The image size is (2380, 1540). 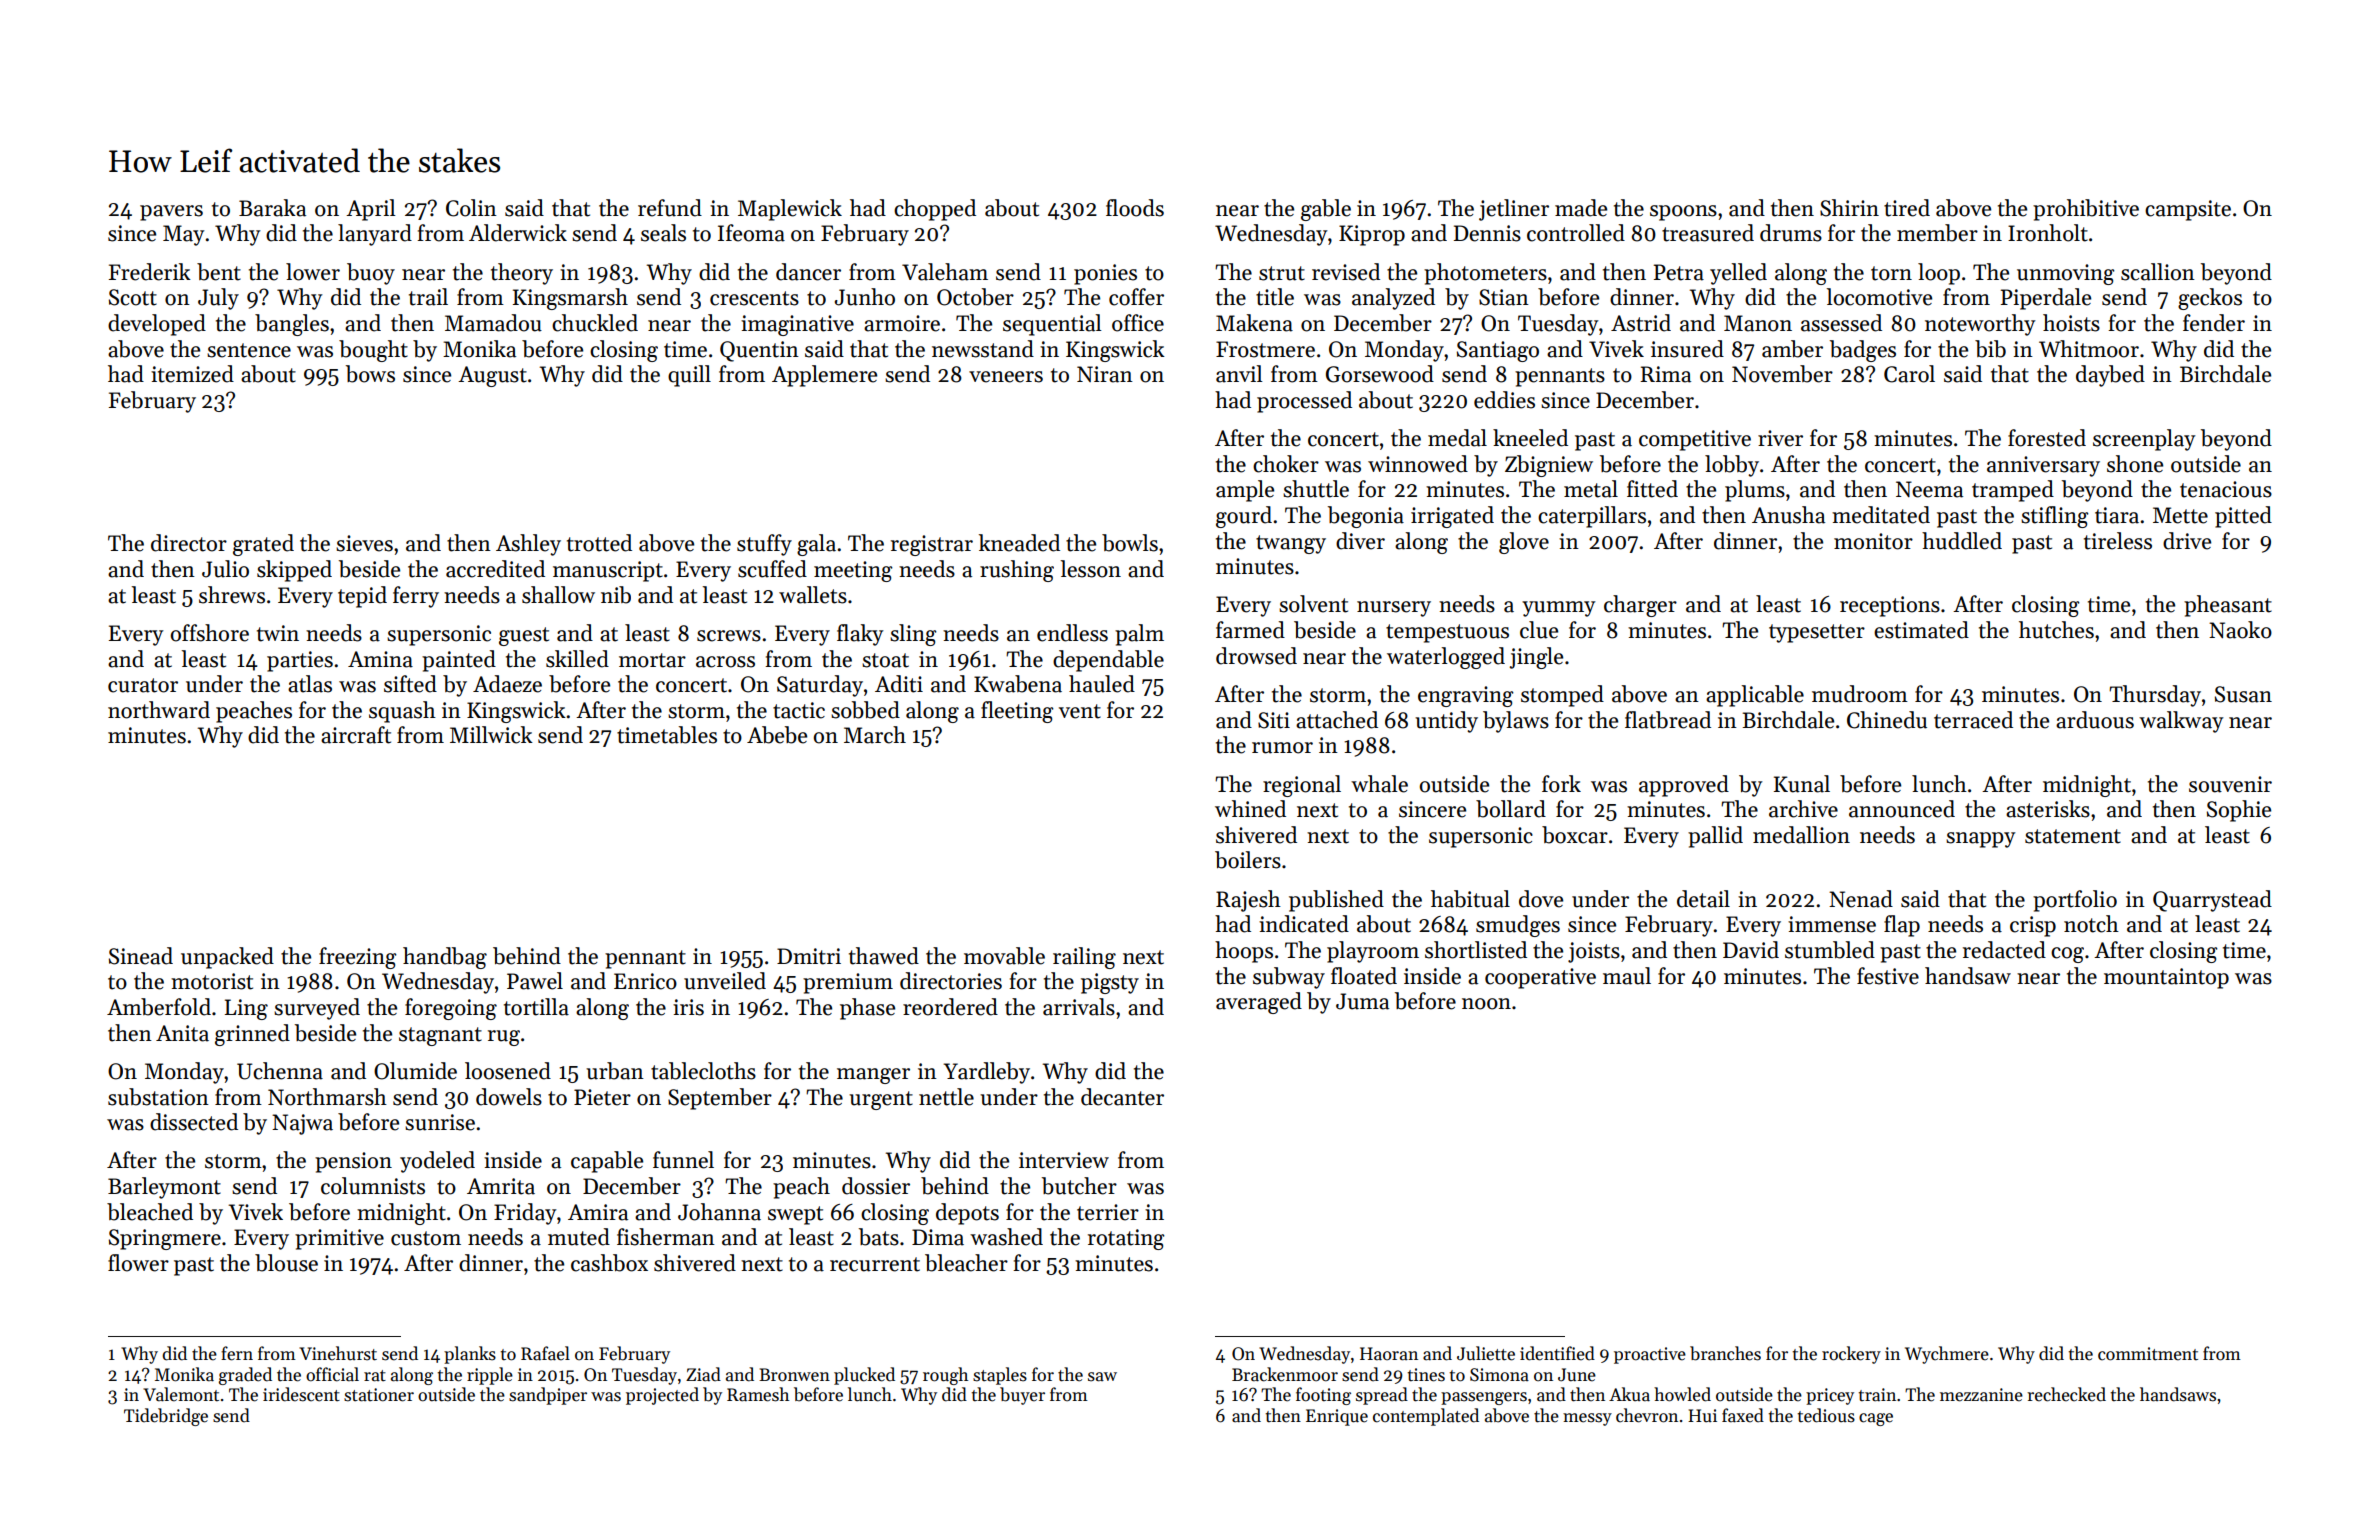 I want to click on bleacher, so click(x=966, y=1263).
